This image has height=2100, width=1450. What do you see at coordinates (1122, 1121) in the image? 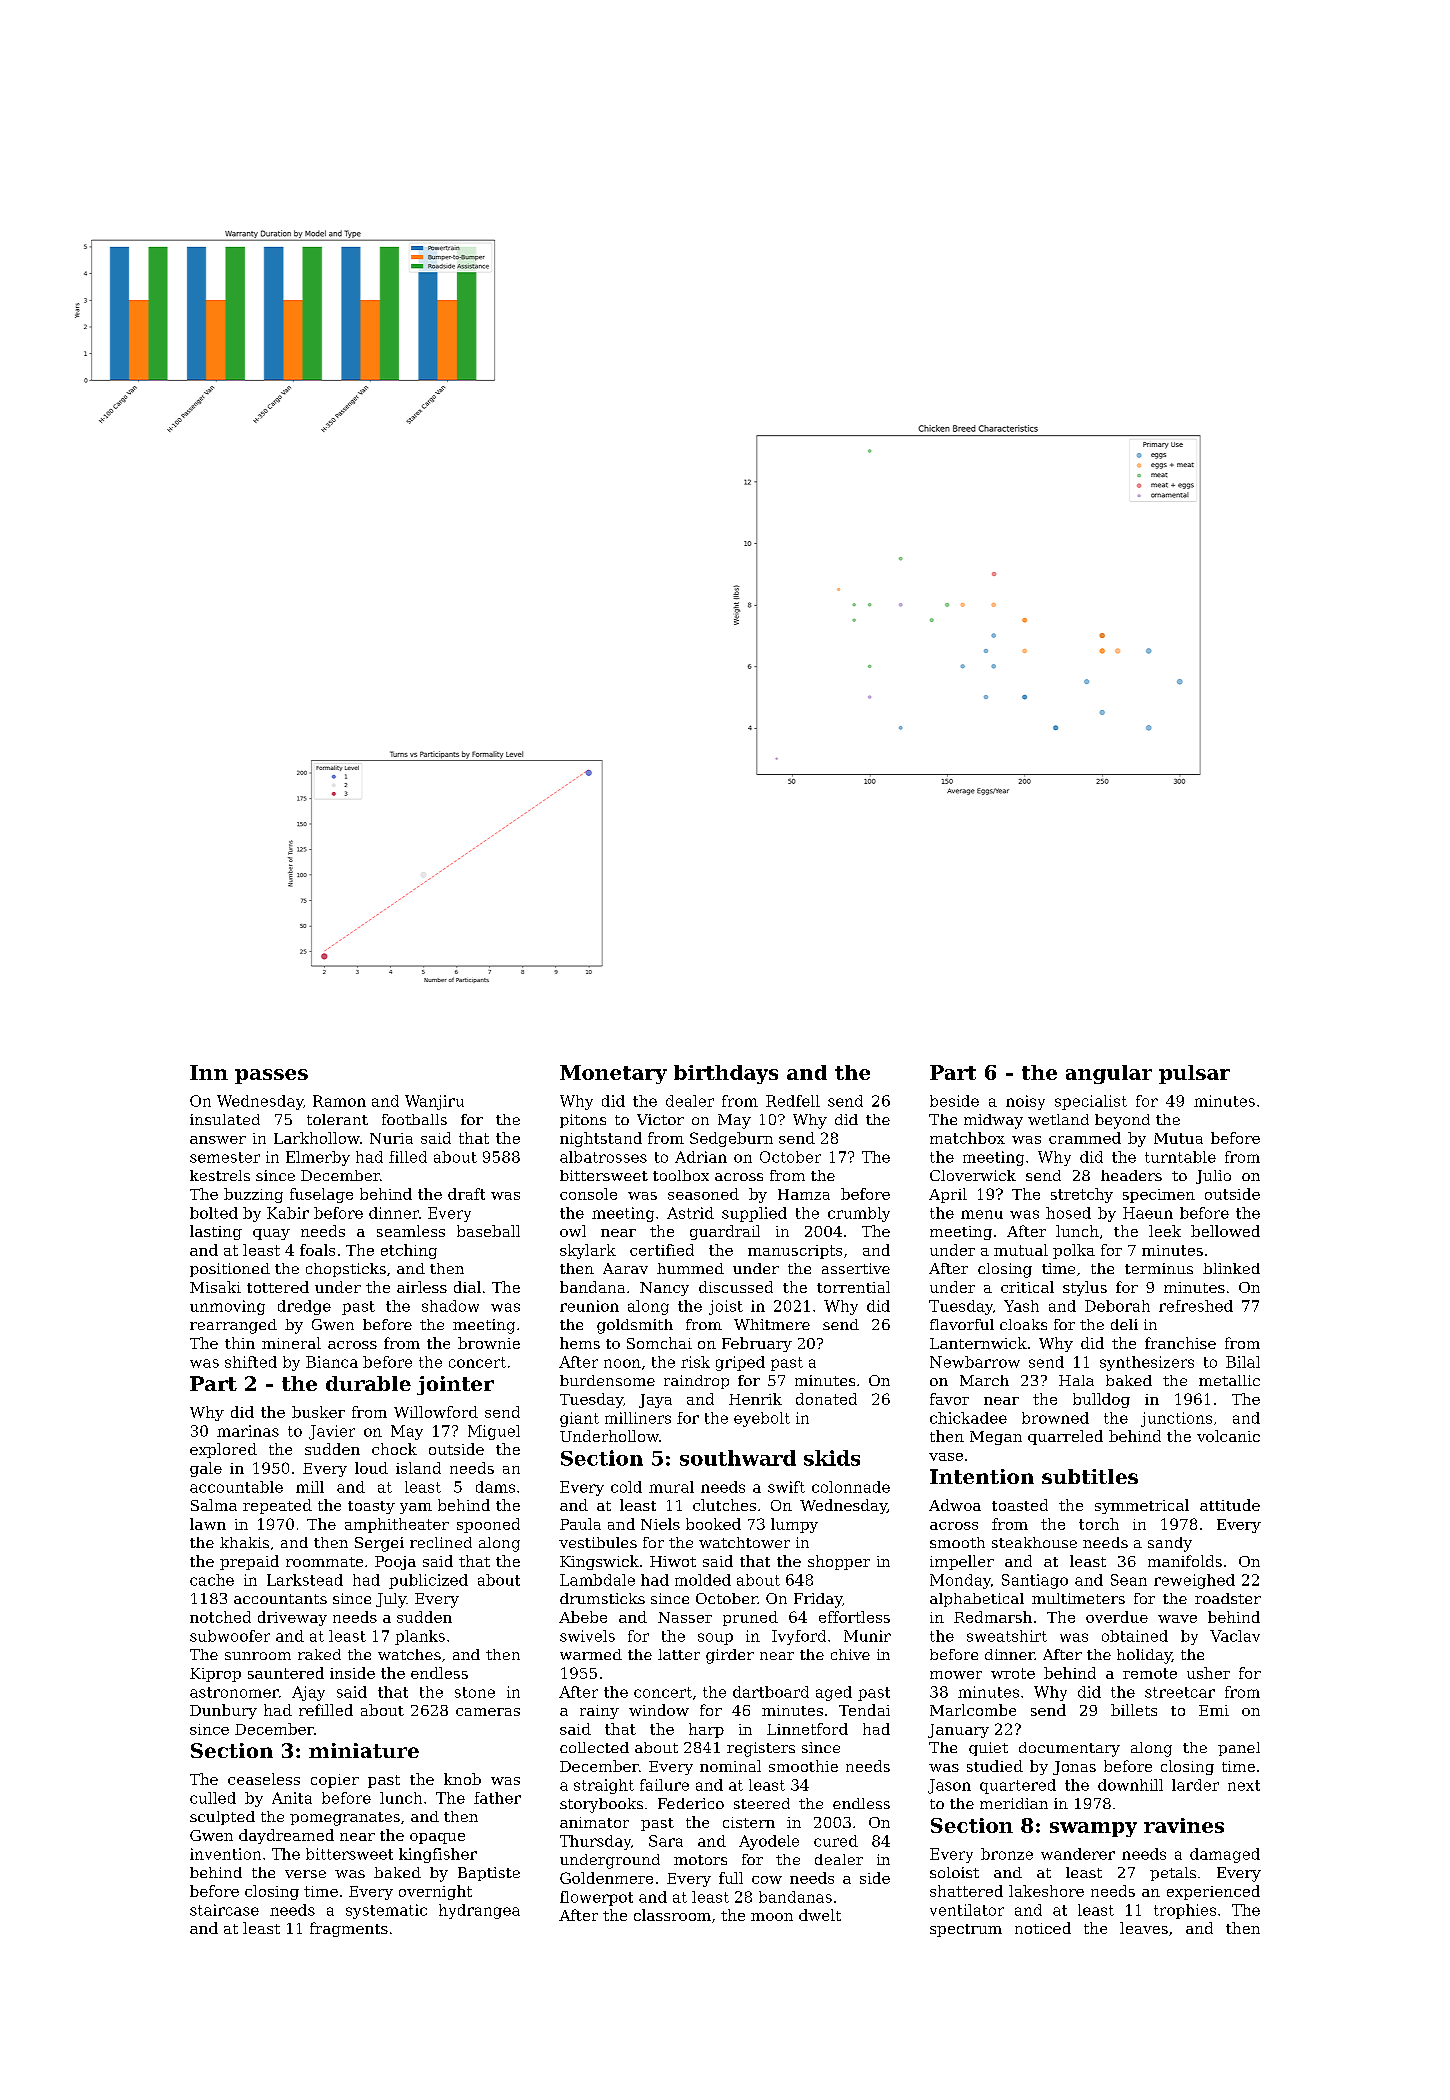
I see `beyond` at bounding box center [1122, 1121].
